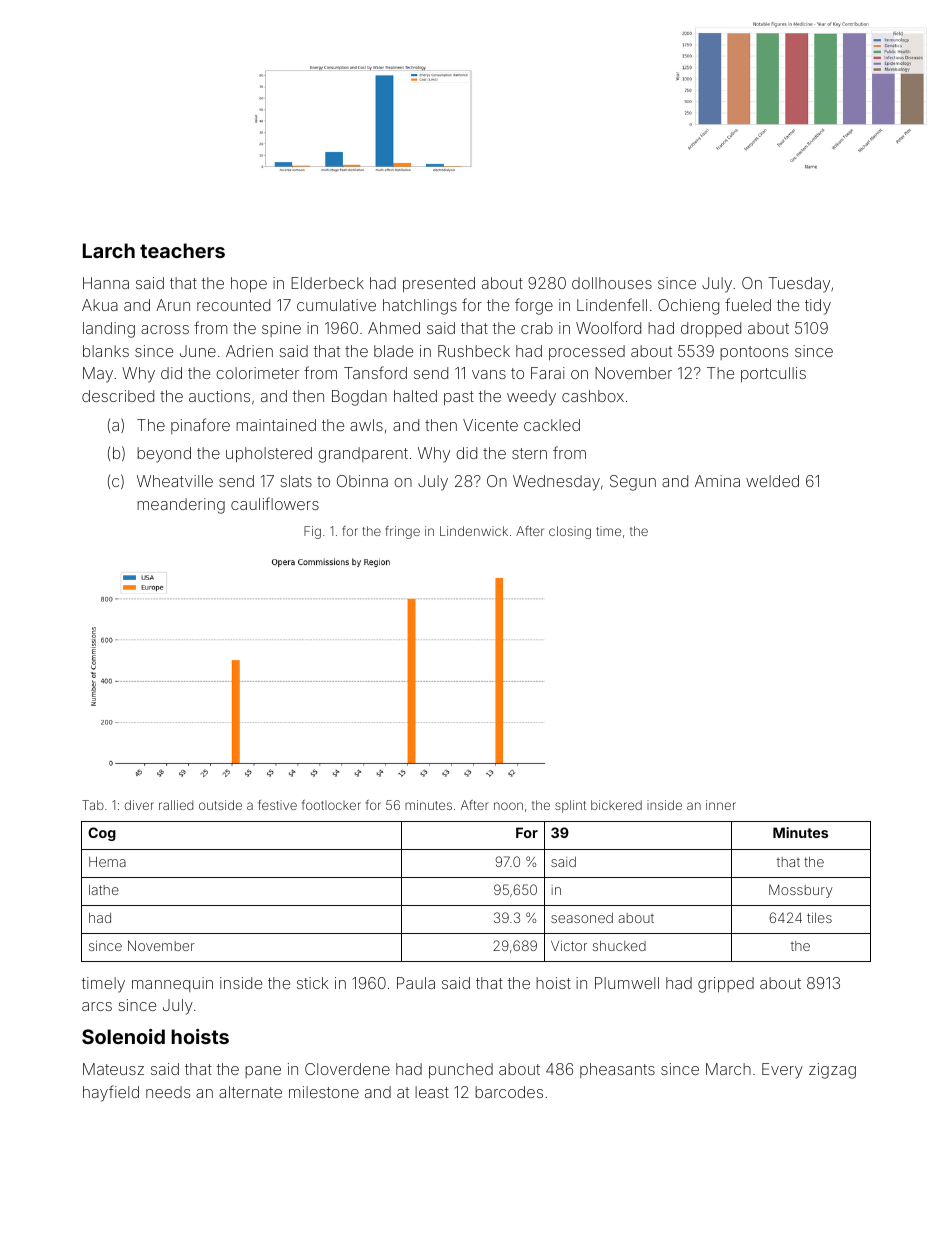  What do you see at coordinates (97, 1006) in the image?
I see `arcs` at bounding box center [97, 1006].
